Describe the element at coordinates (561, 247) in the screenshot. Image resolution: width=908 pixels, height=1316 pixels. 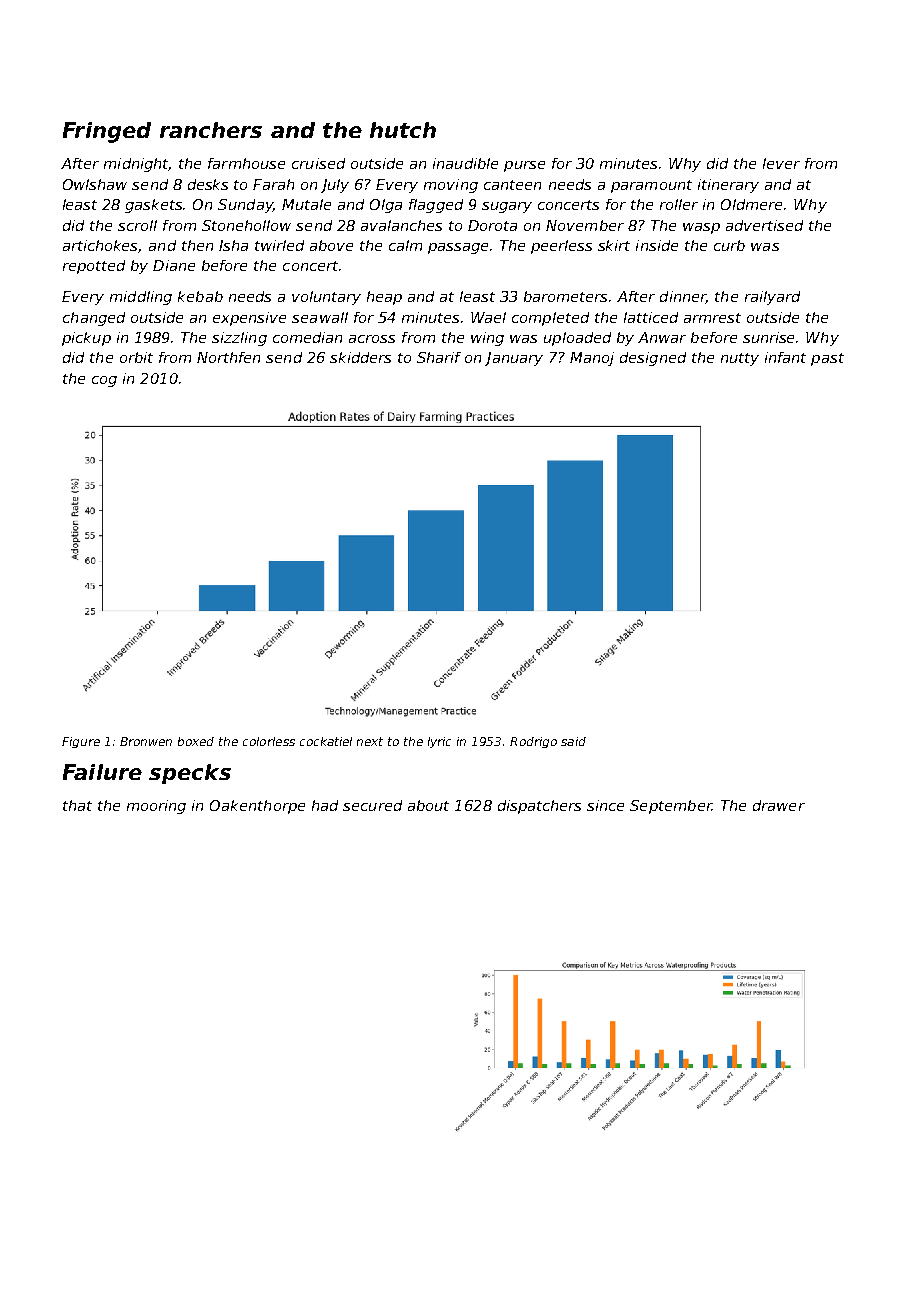
I see `peerless` at that location.
